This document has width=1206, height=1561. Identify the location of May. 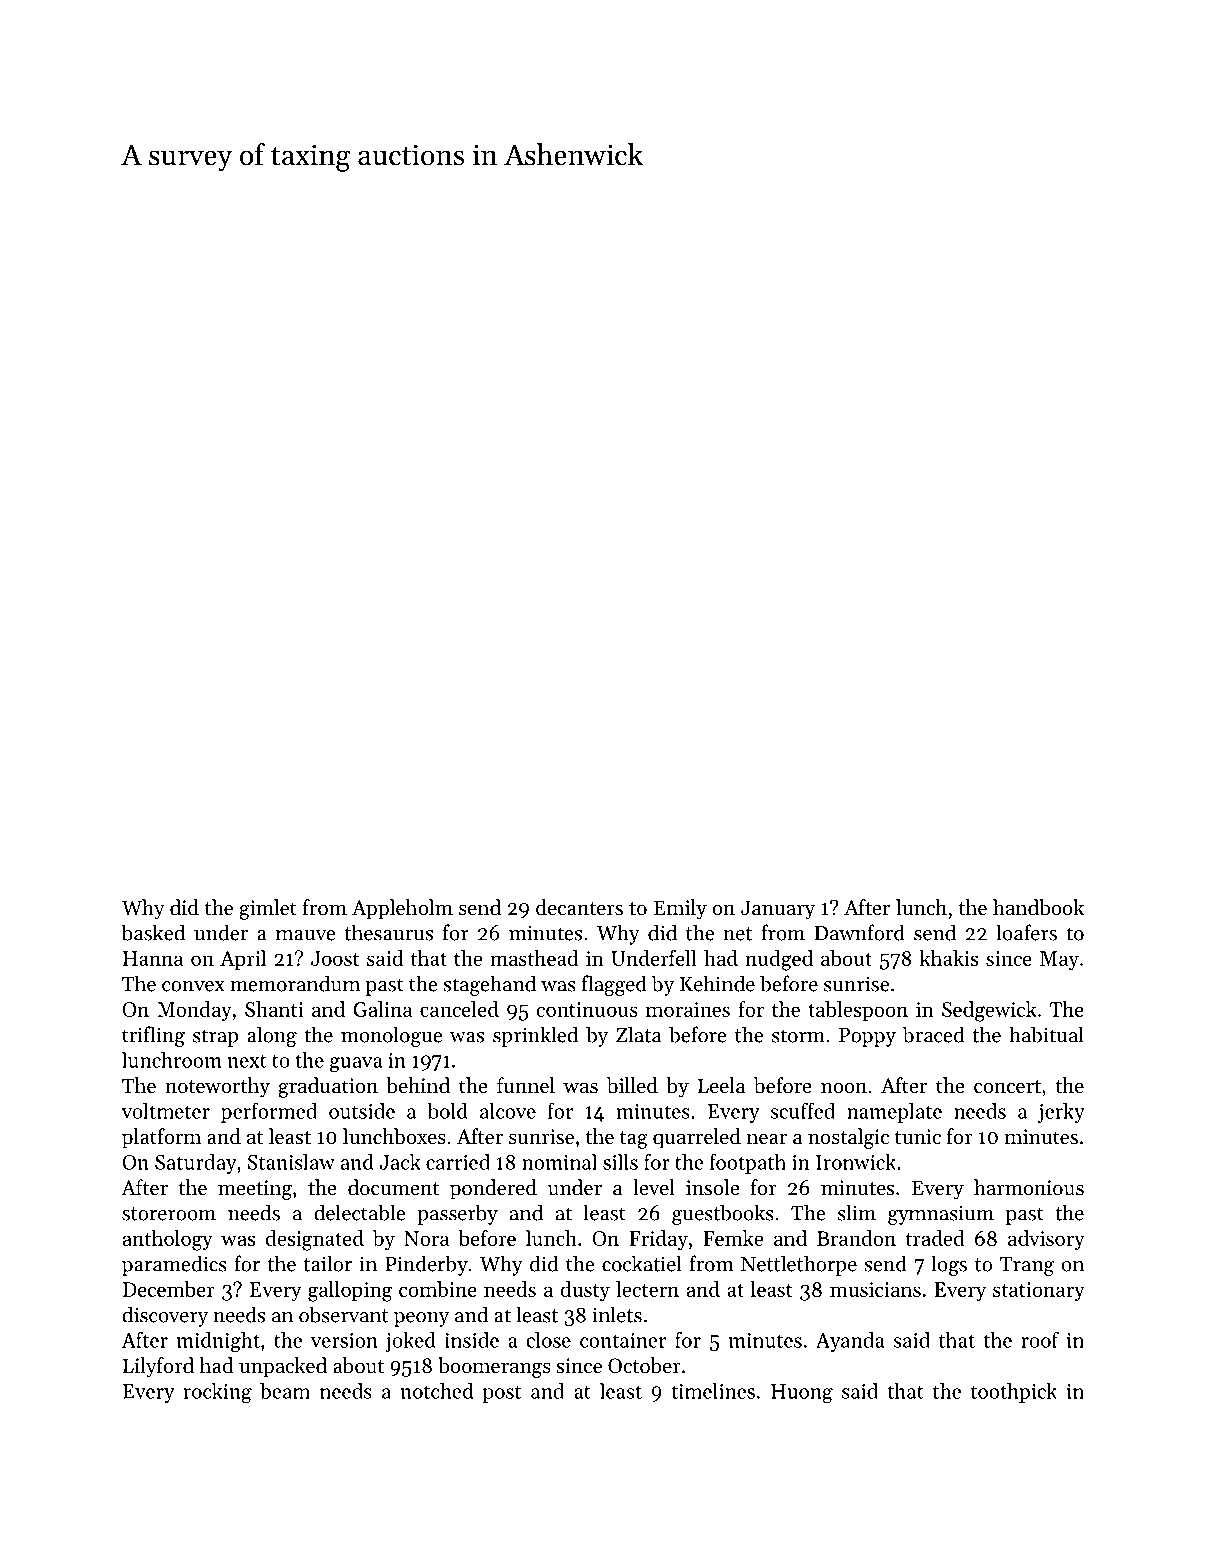
(1059, 960).
